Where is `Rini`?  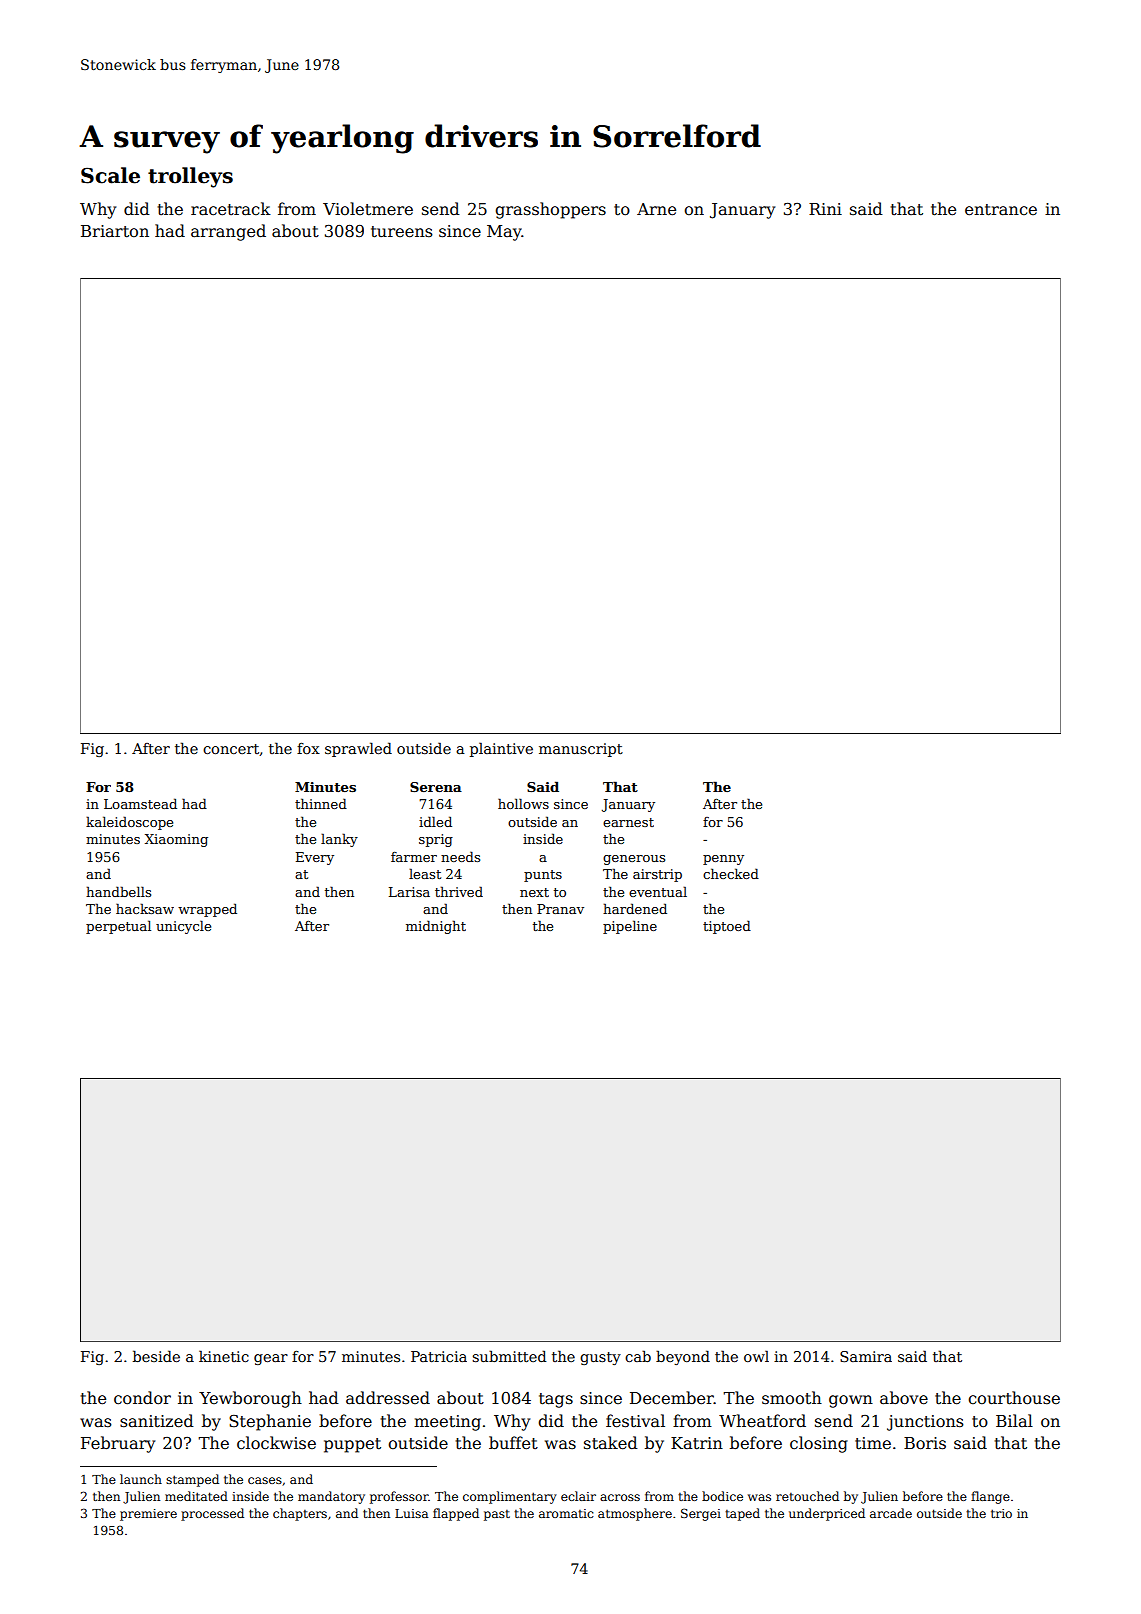 Rini is located at coordinates (825, 209).
